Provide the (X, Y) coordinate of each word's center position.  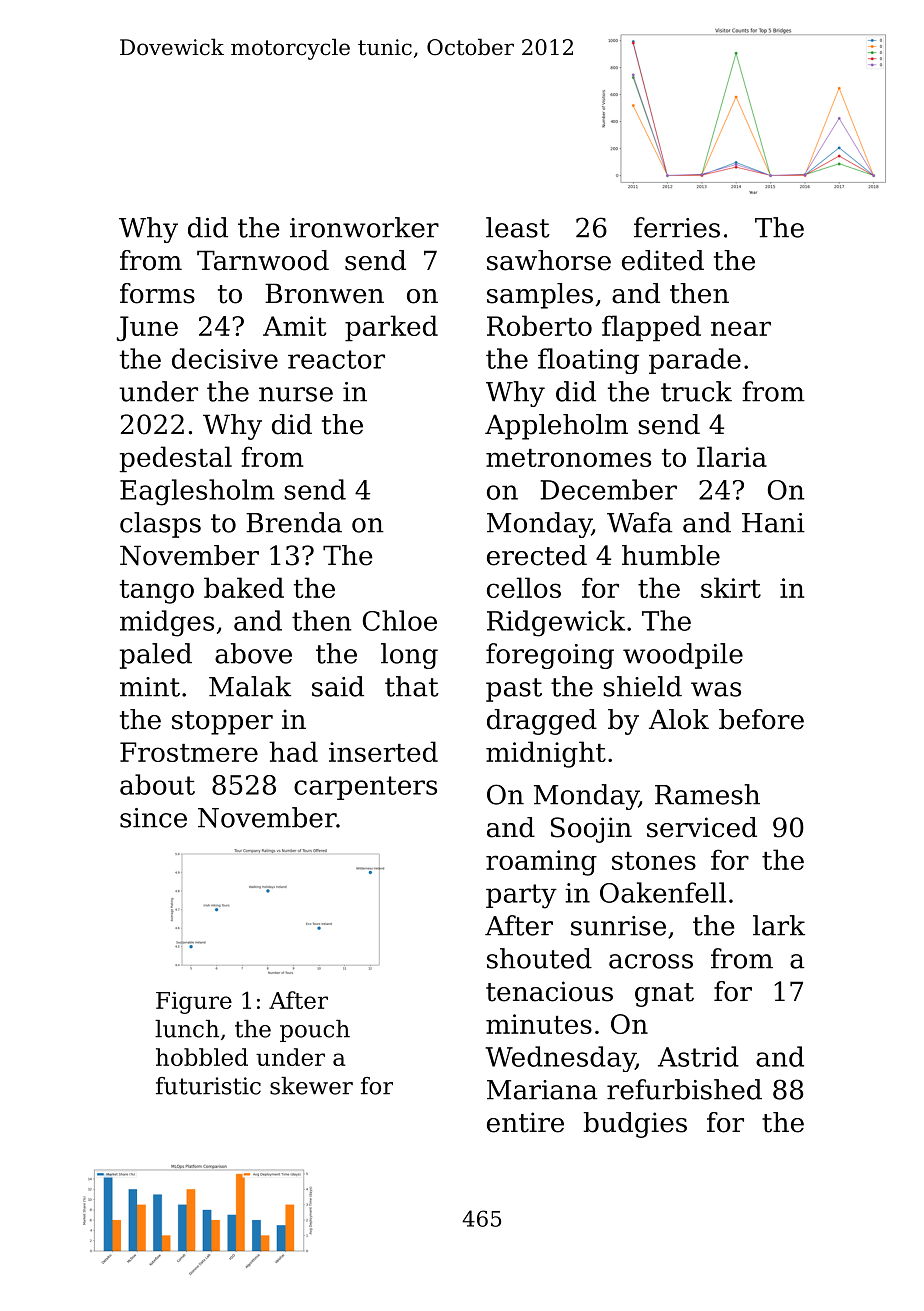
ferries (677, 227)
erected (537, 555)
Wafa (640, 522)
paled (156, 656)
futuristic (208, 1086)
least (518, 227)
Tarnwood (263, 260)
